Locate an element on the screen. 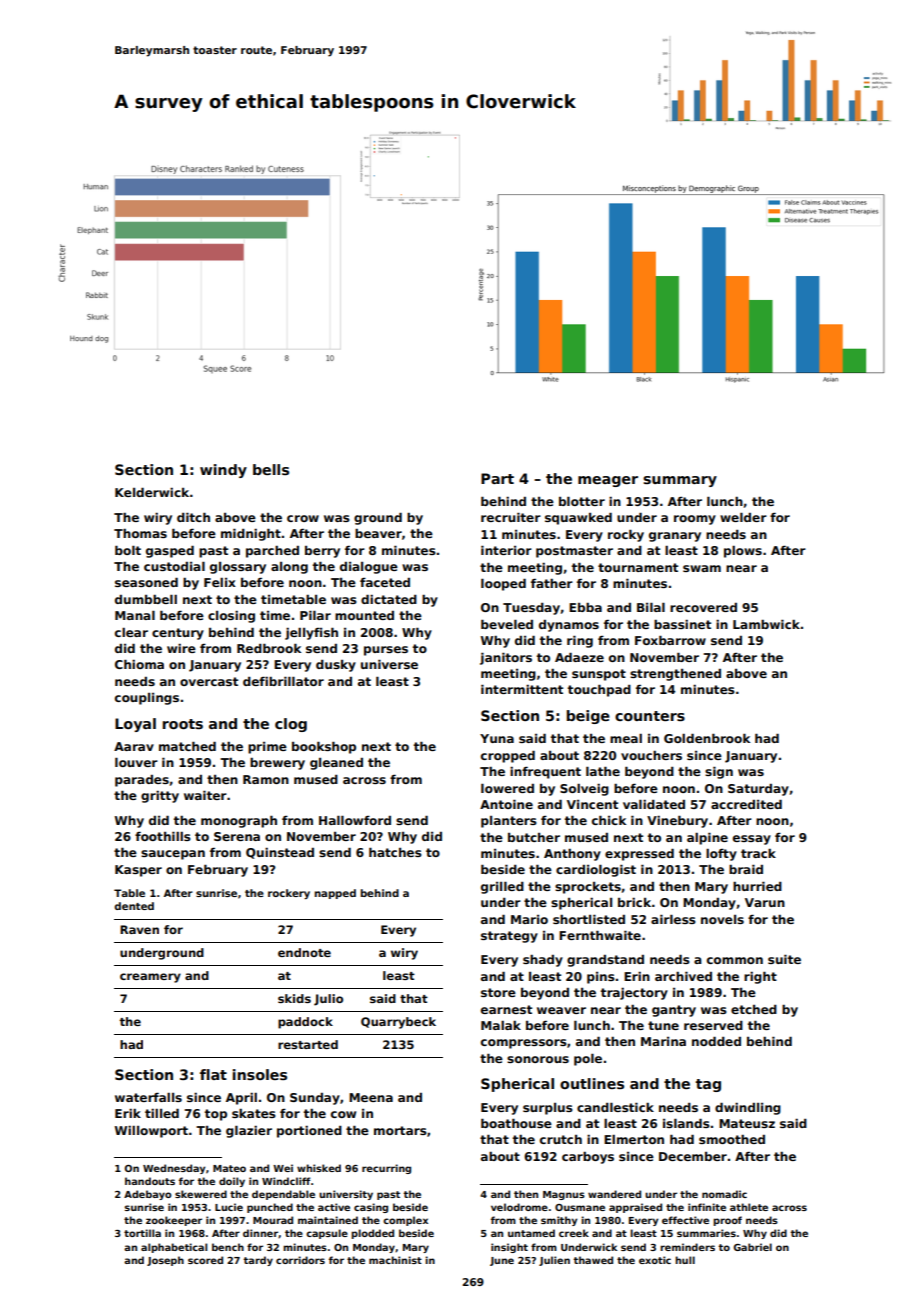  Julien is located at coordinates (554, 1261).
